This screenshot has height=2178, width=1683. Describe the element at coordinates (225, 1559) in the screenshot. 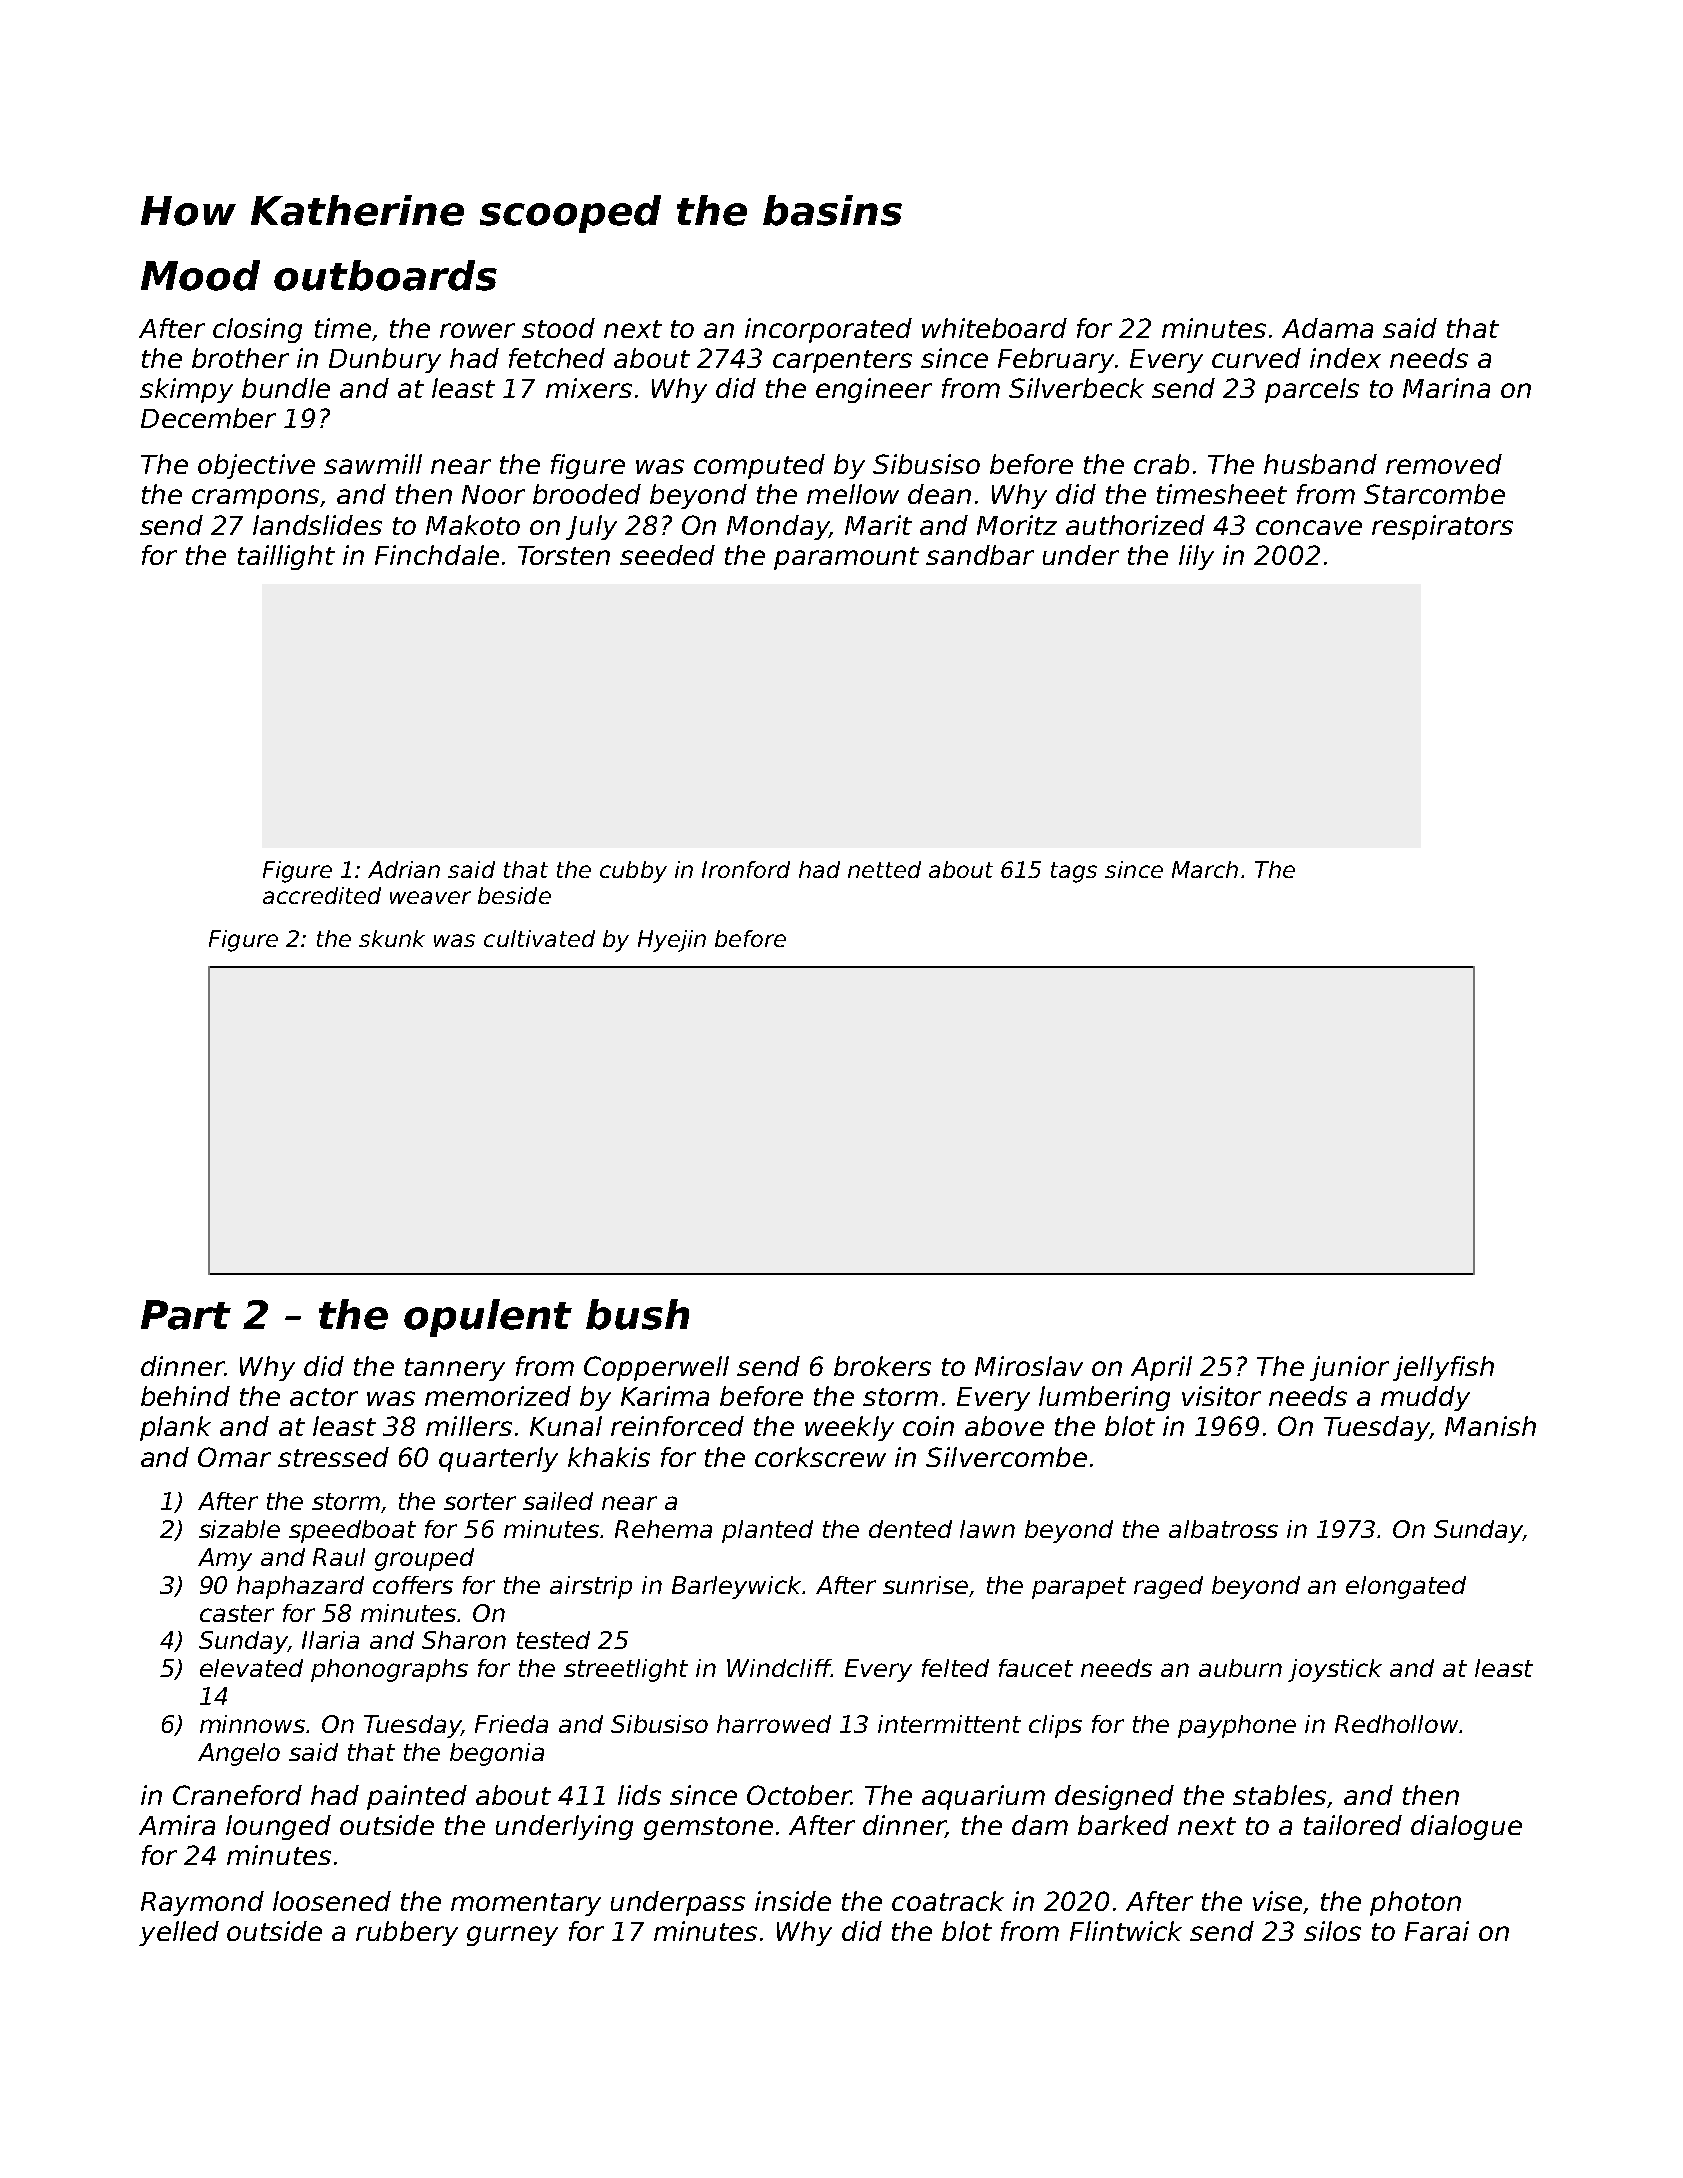

I see `Amy` at that location.
